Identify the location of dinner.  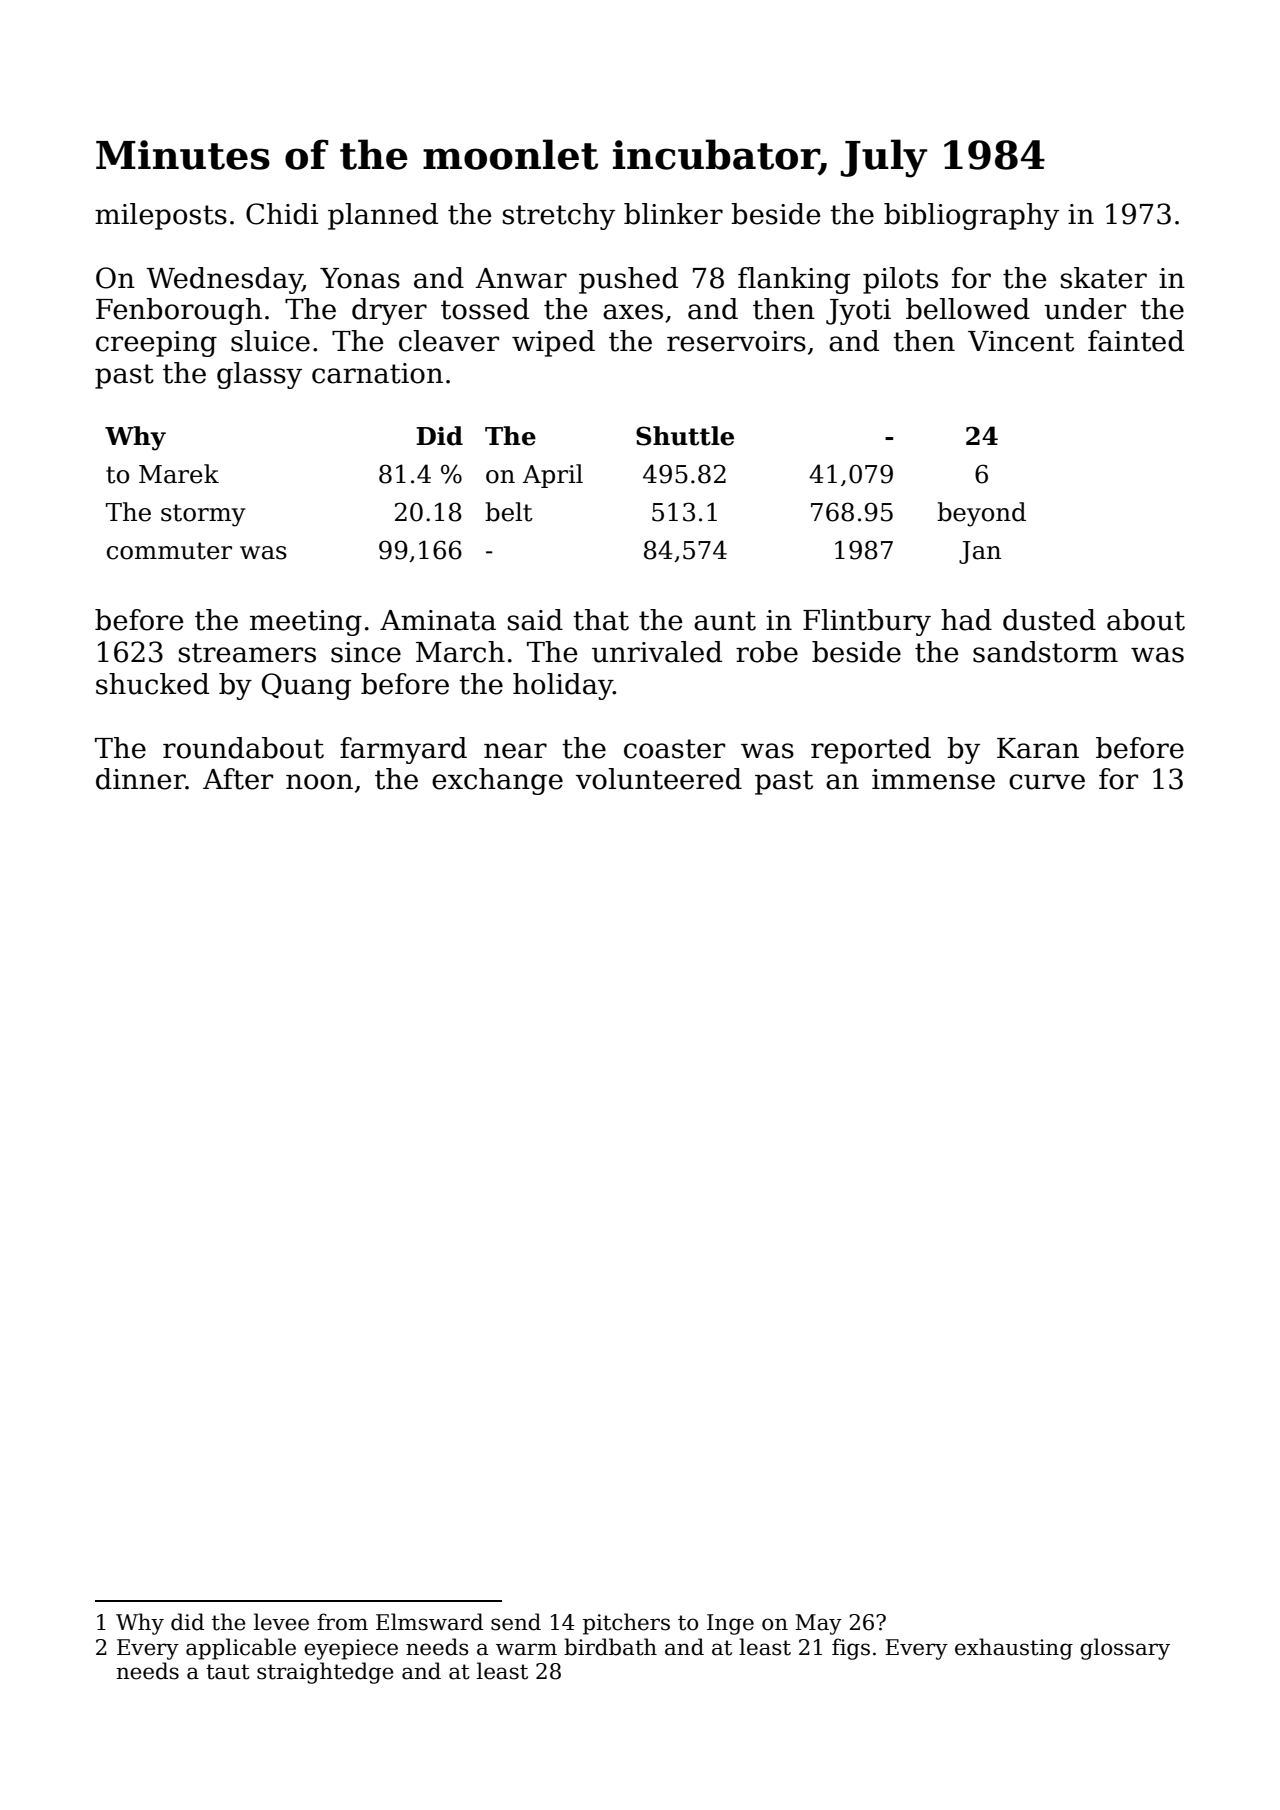
(141, 779).
